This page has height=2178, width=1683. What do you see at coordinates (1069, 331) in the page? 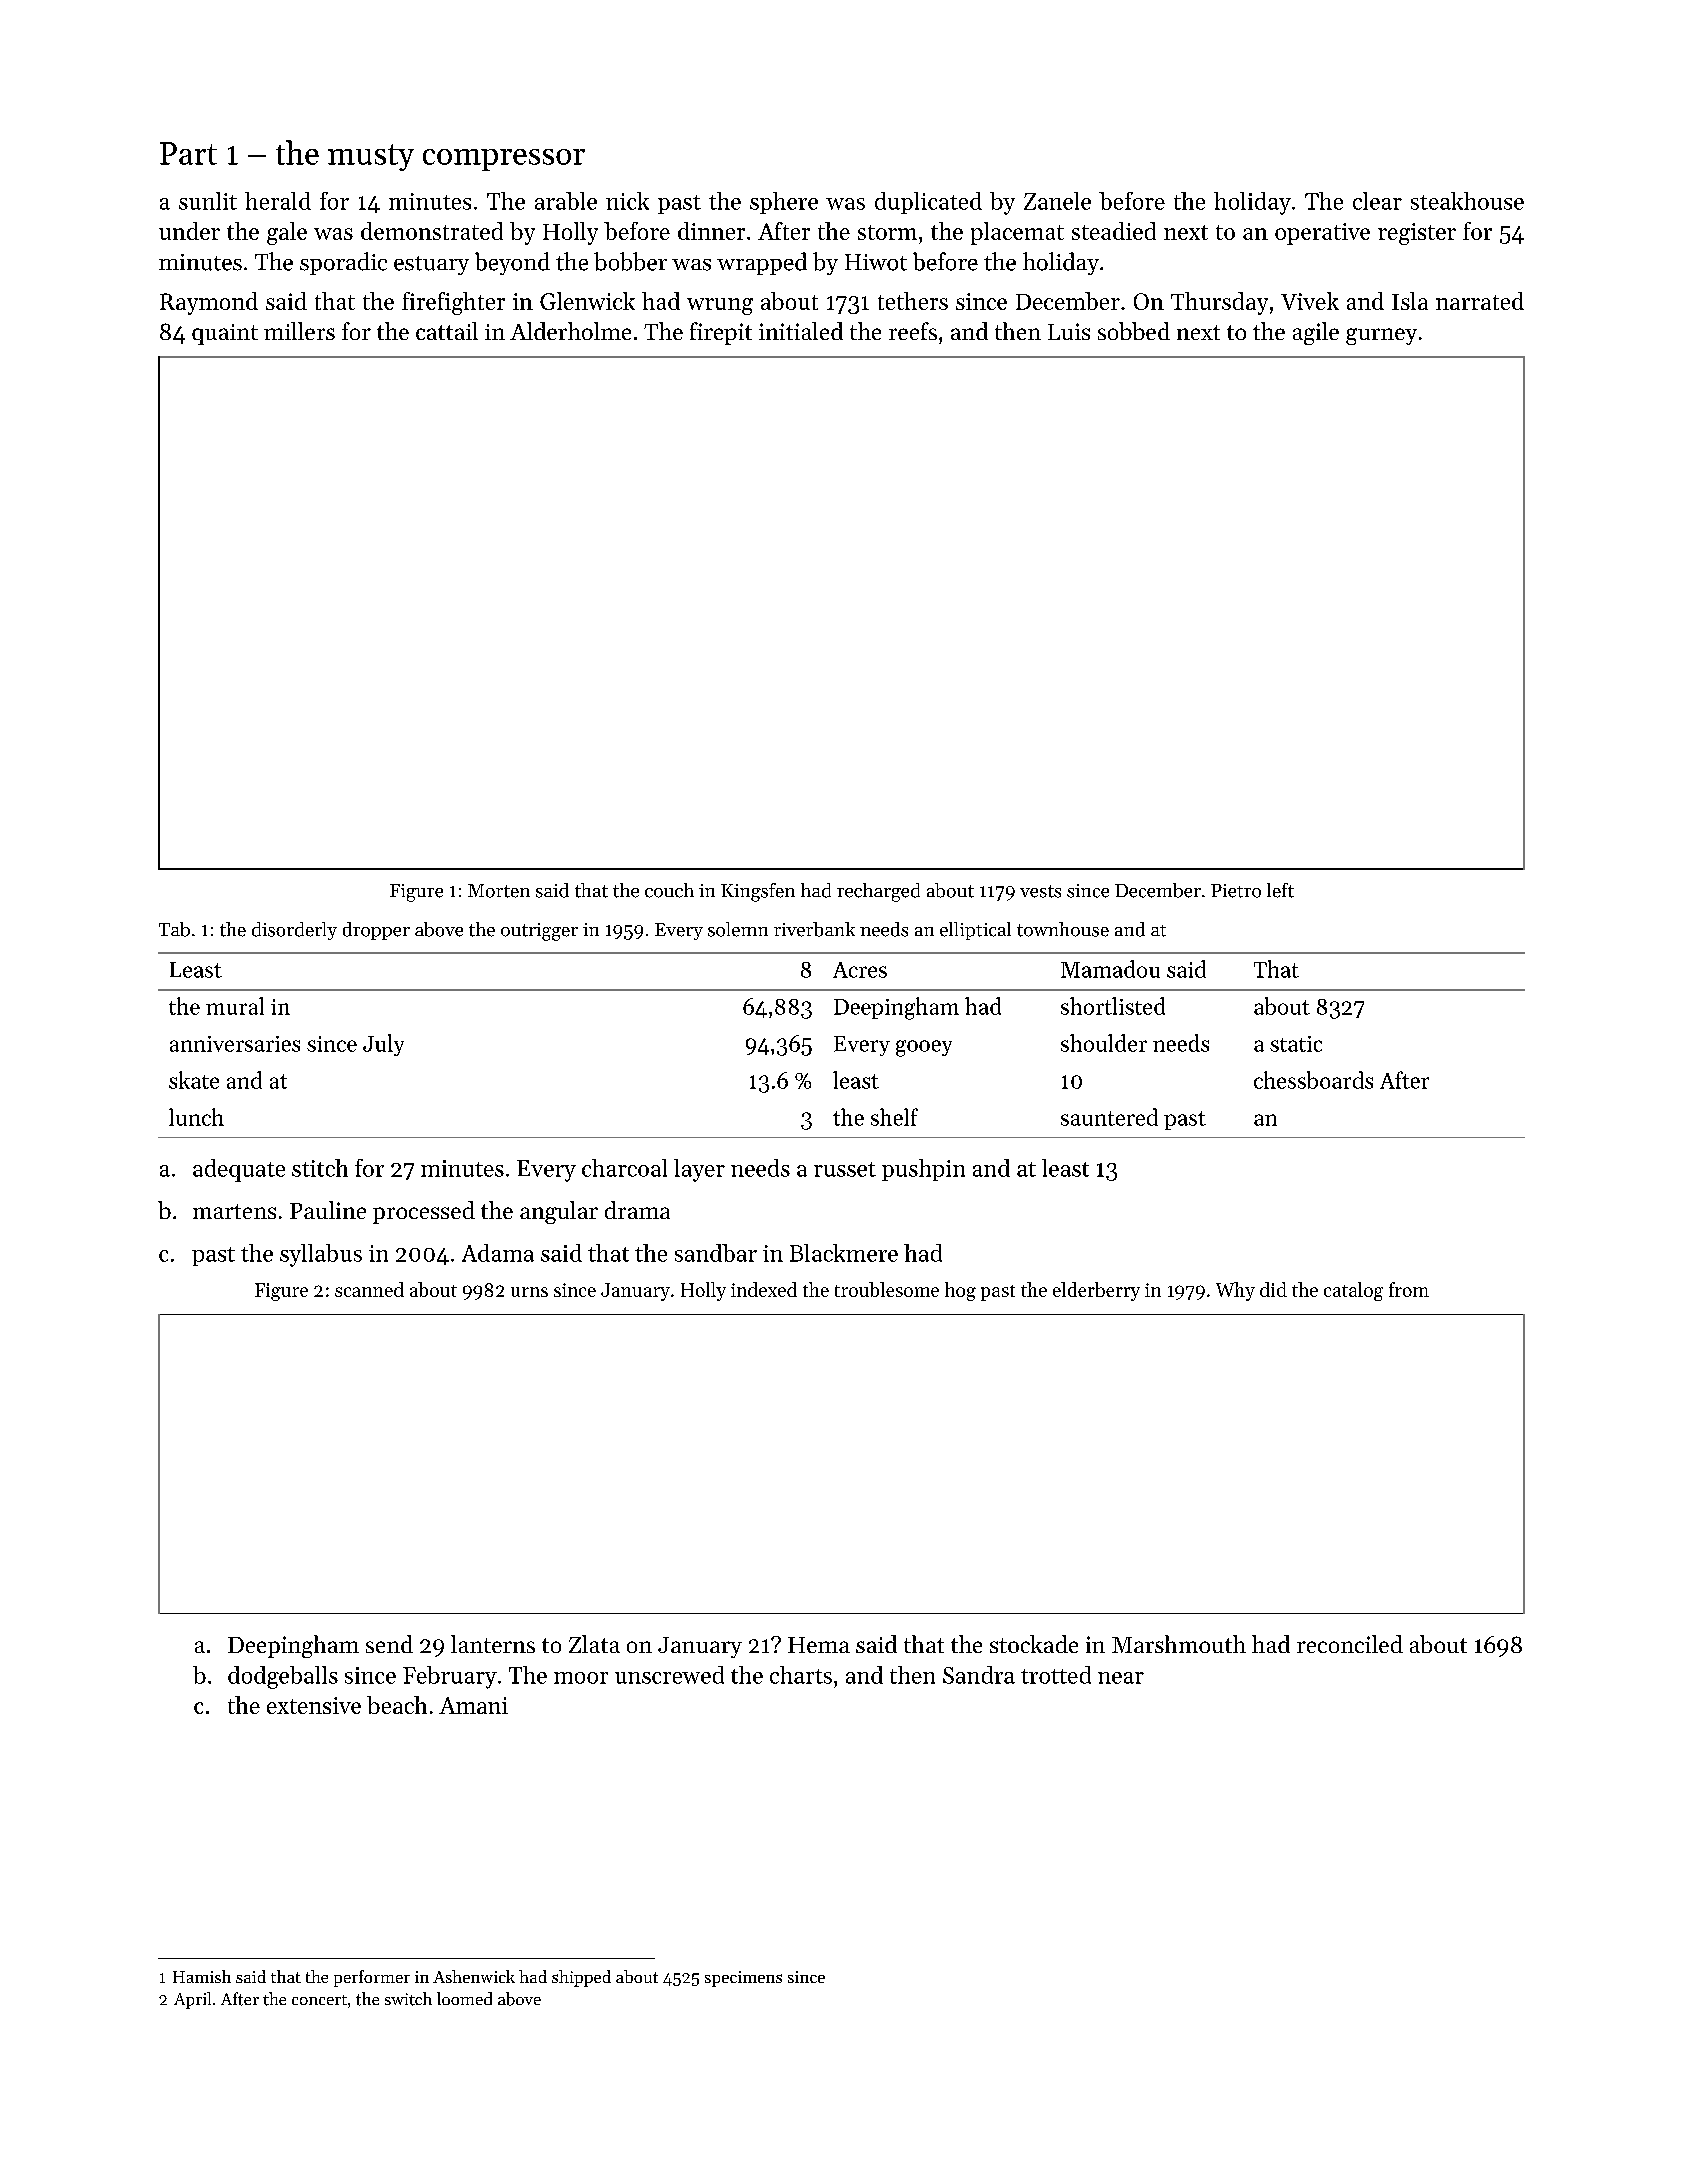
I see `Luis` at bounding box center [1069, 331].
